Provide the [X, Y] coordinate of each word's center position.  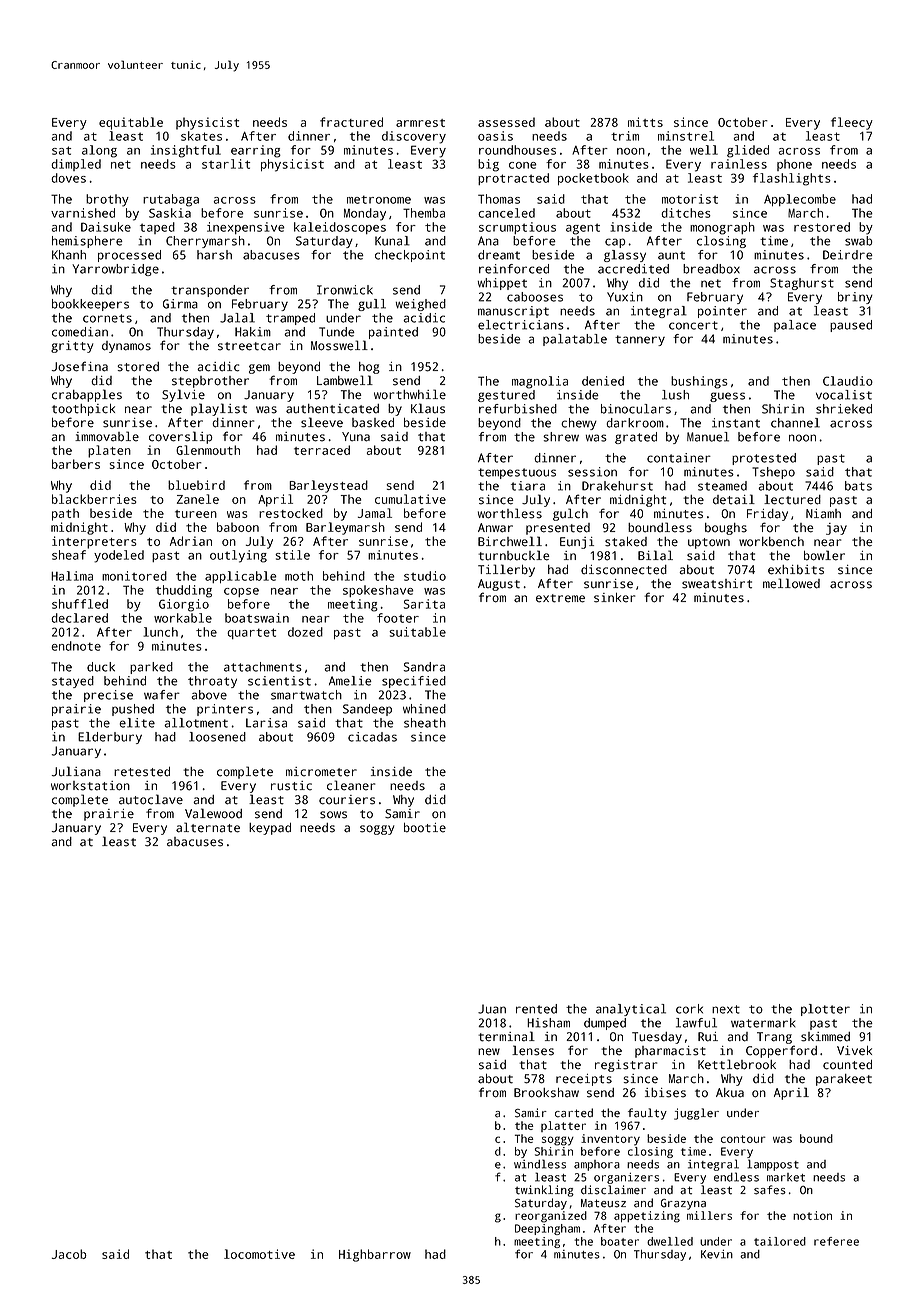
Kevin [717, 1254]
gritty [72, 347]
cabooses [535, 297]
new [489, 1052]
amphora [597, 1165]
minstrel [686, 136]
